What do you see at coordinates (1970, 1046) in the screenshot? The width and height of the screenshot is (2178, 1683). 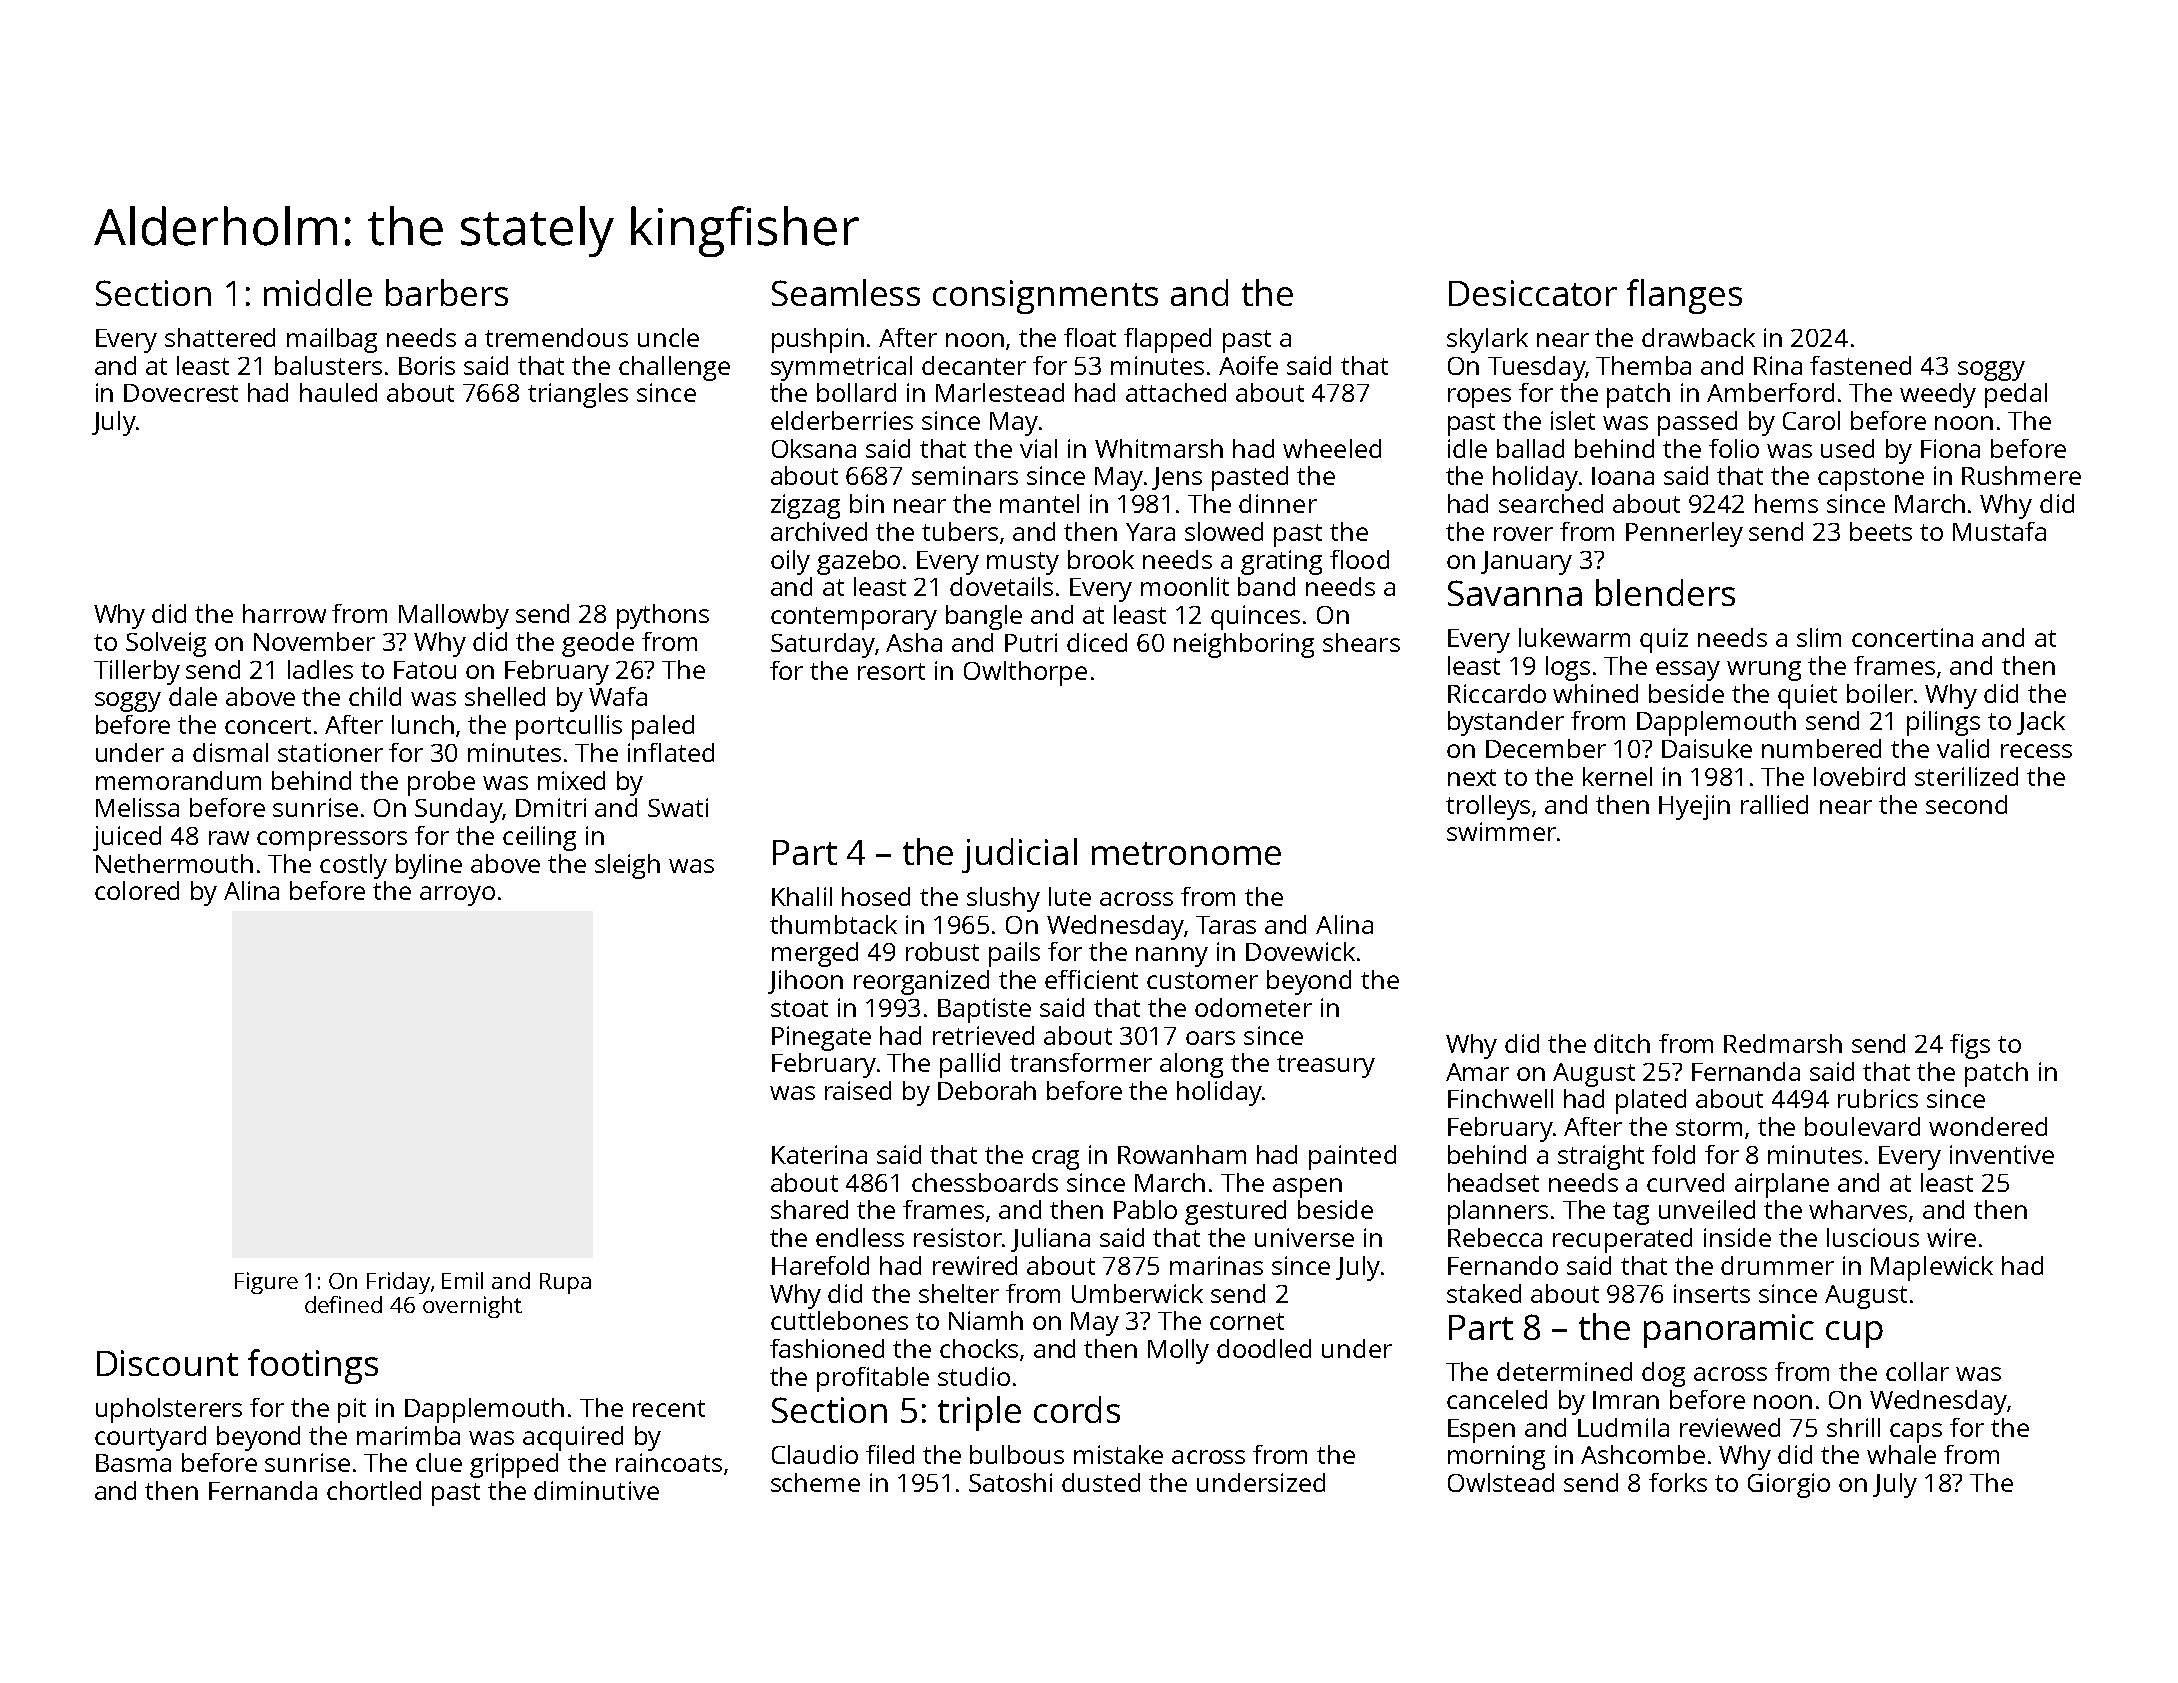 I see `figs` at bounding box center [1970, 1046].
